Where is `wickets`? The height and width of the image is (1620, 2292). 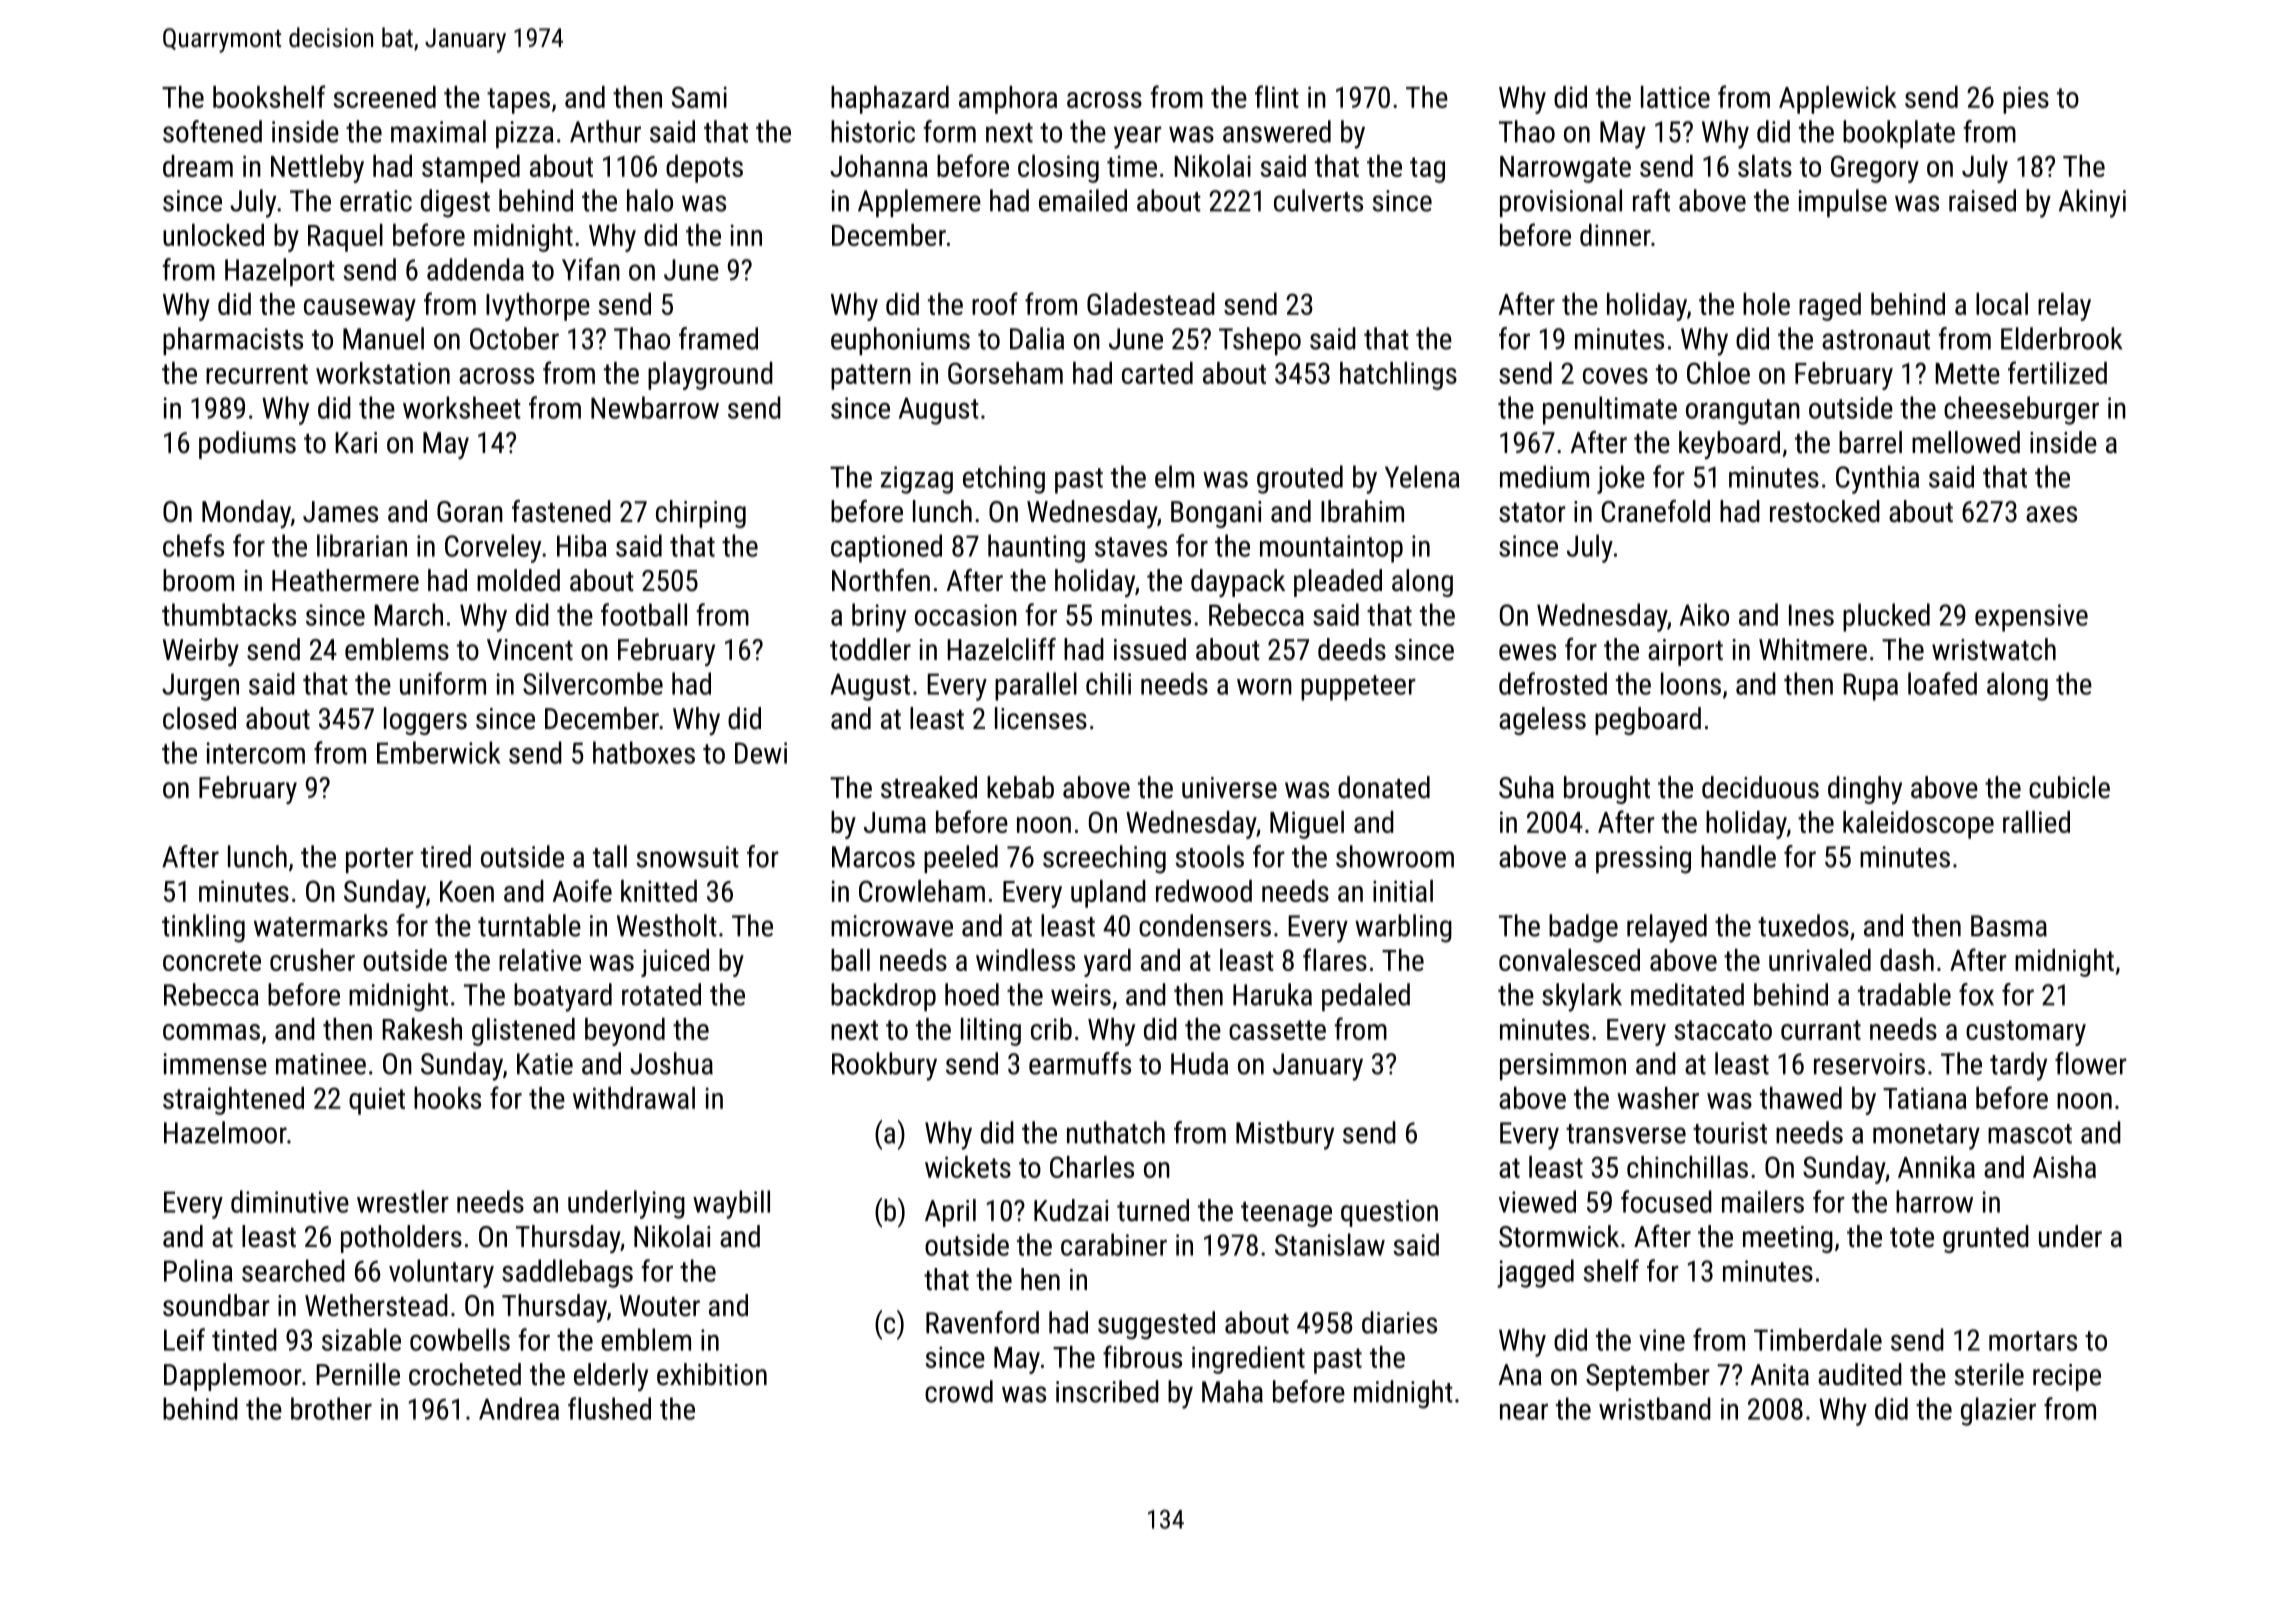
wickets is located at coordinates (968, 1167).
